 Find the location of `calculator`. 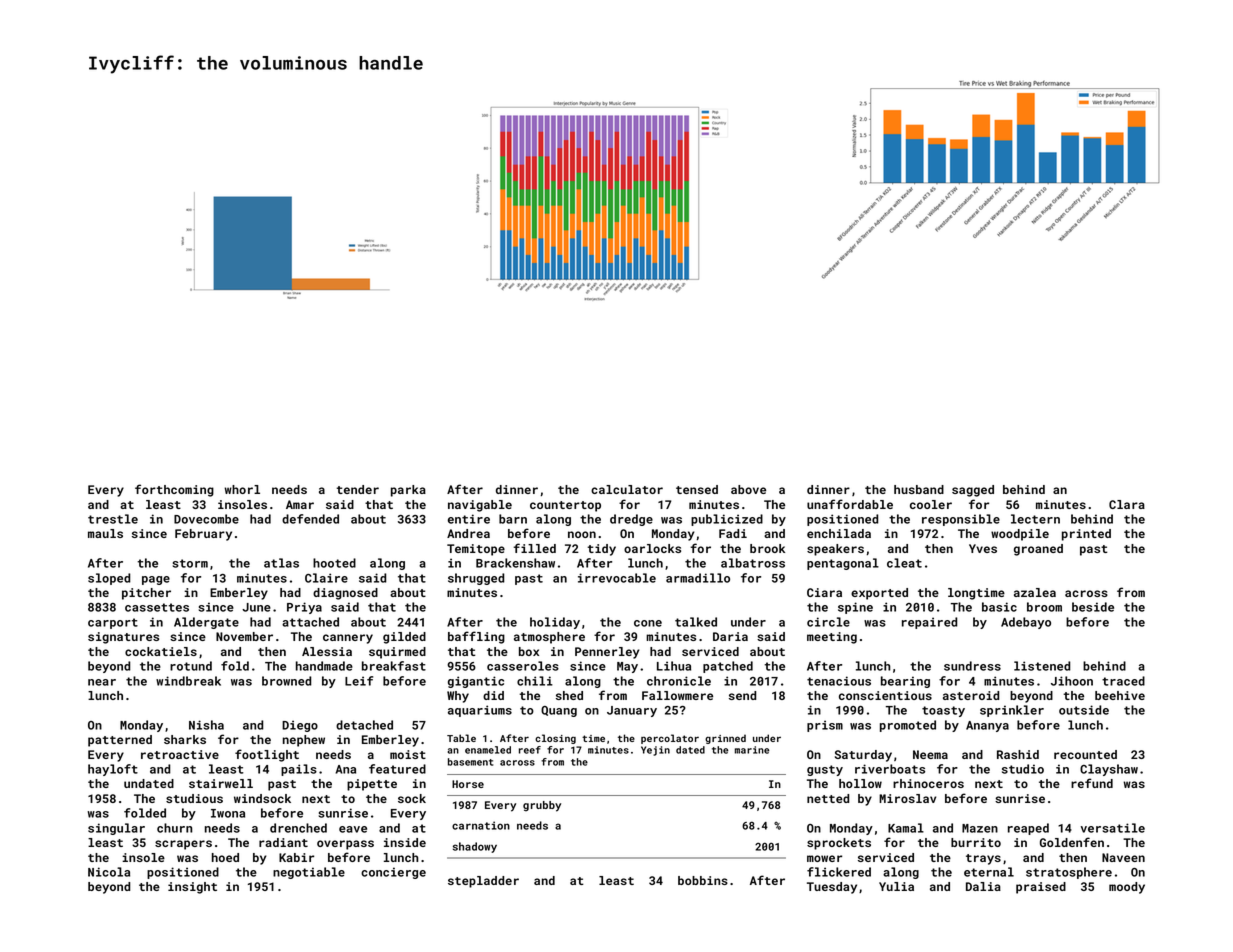

calculator is located at coordinates (627, 489).
